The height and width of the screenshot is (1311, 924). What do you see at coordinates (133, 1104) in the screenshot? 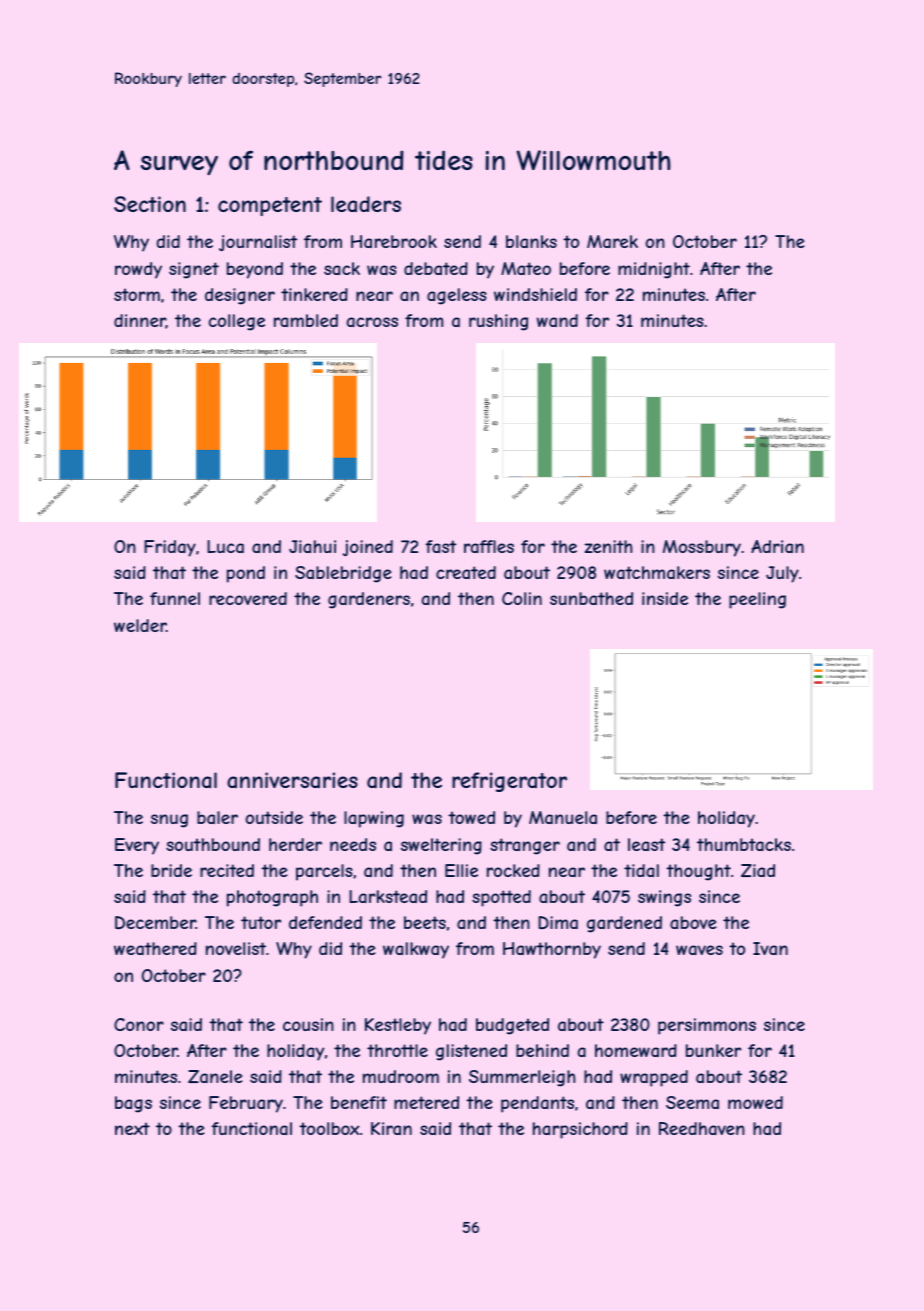
I see `bags` at bounding box center [133, 1104].
